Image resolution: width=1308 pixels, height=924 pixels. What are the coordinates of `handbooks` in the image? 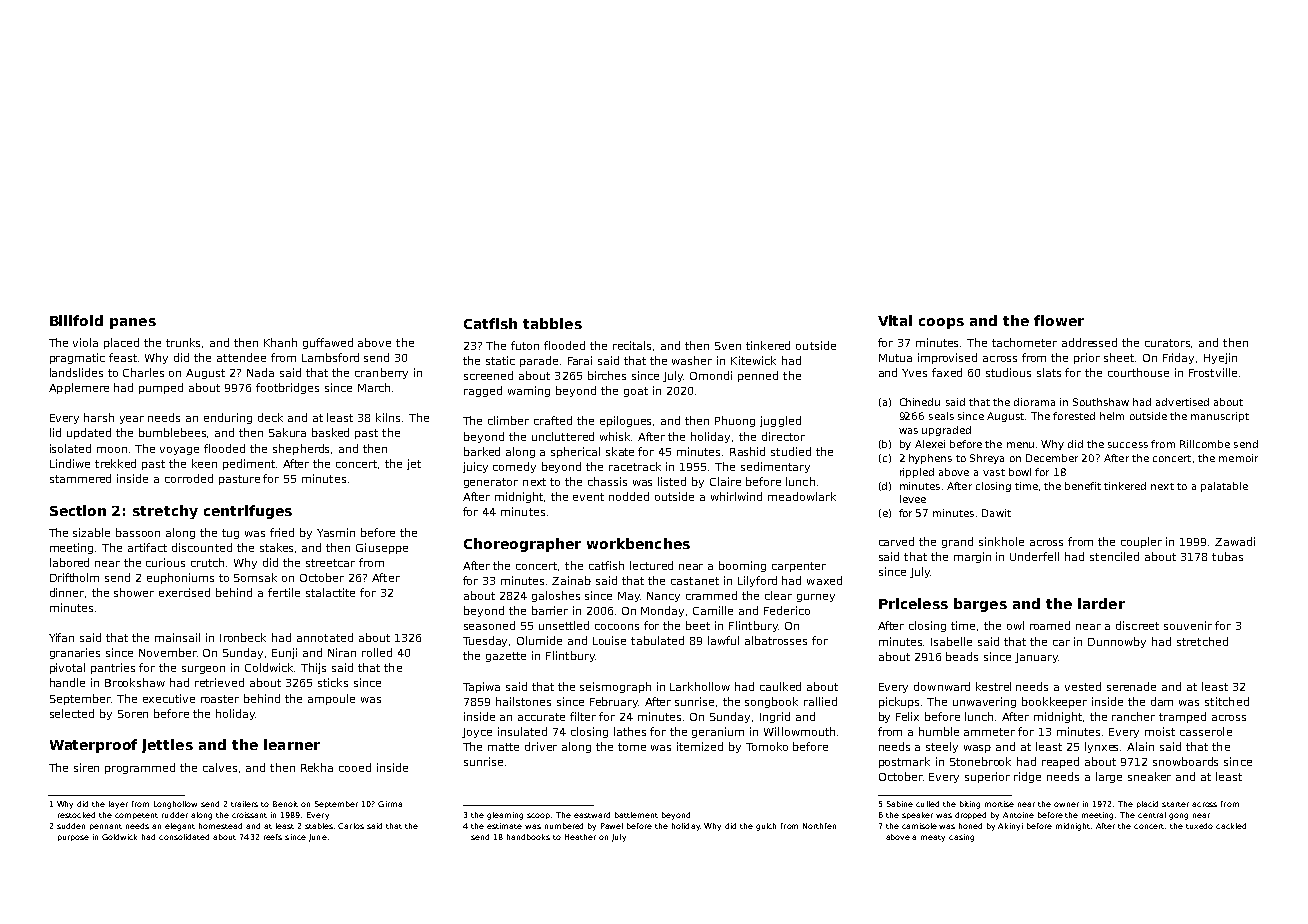 It's located at (528, 837).
